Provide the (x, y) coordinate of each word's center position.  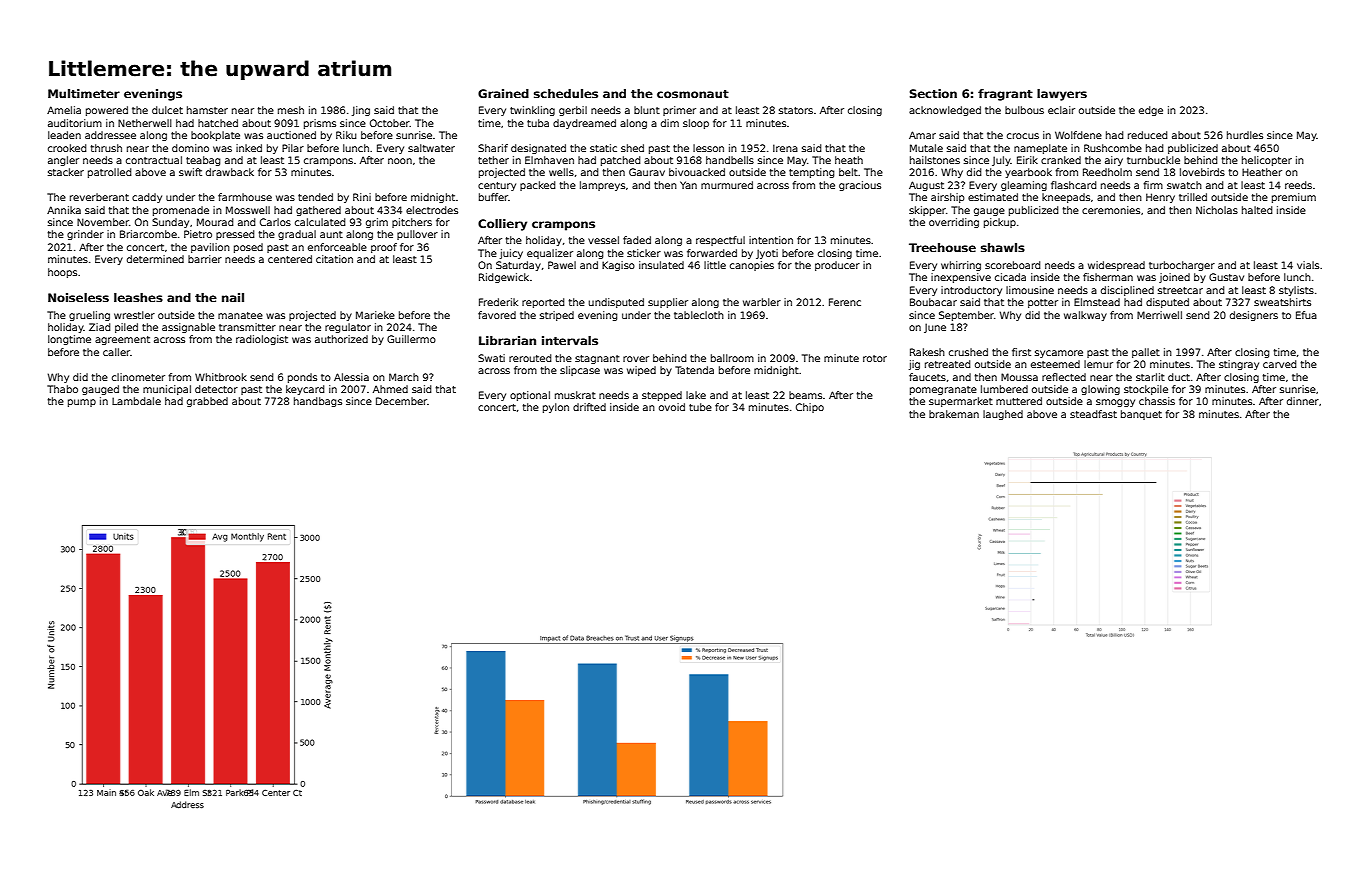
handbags (318, 402)
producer (837, 266)
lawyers (1062, 95)
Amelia (64, 110)
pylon (556, 408)
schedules (566, 93)
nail (233, 297)
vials (1308, 265)
